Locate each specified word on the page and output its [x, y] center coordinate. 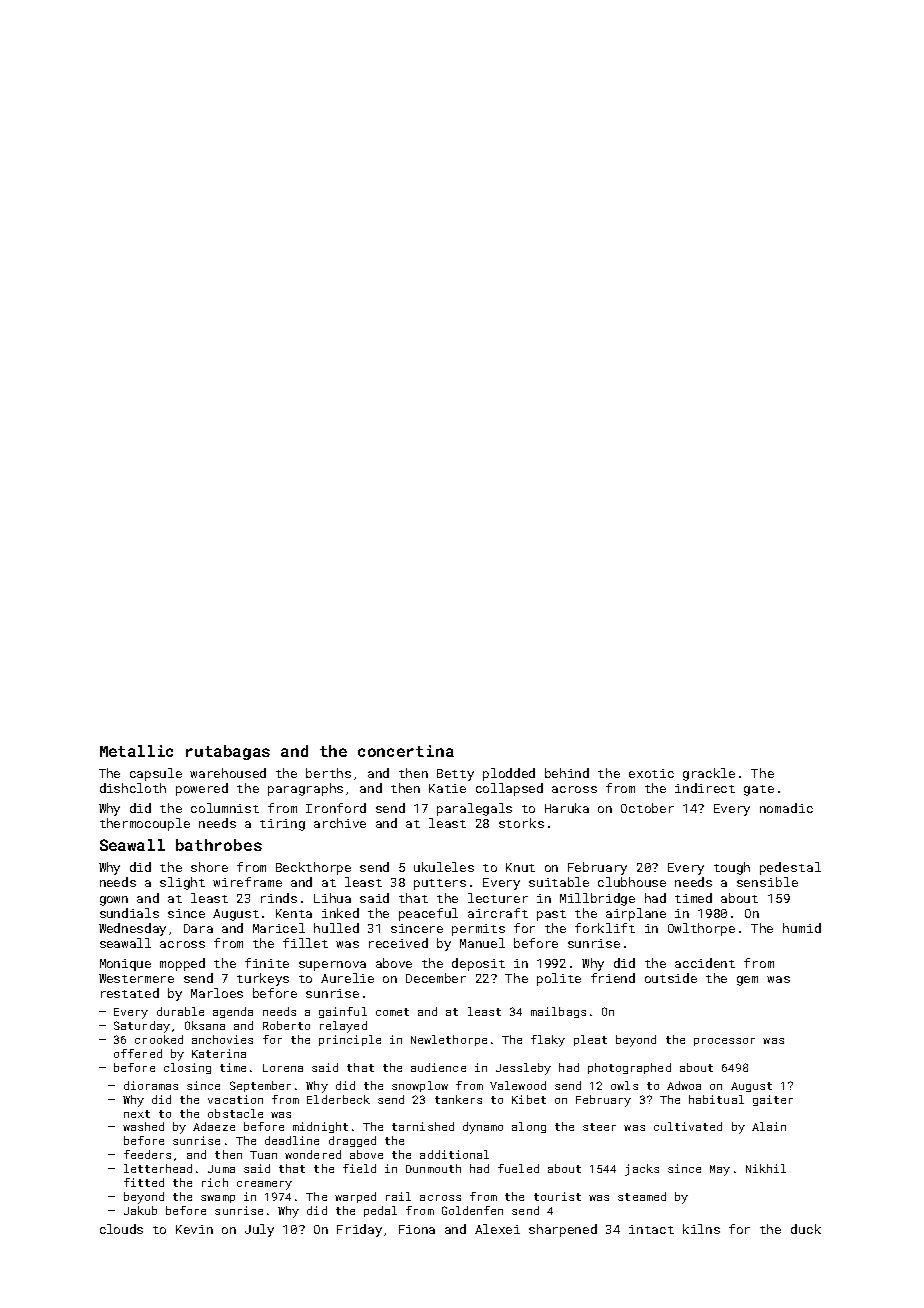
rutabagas [228, 752]
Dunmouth [433, 1168]
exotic [651, 773]
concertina [406, 751]
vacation [235, 1099]
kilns [701, 1229]
